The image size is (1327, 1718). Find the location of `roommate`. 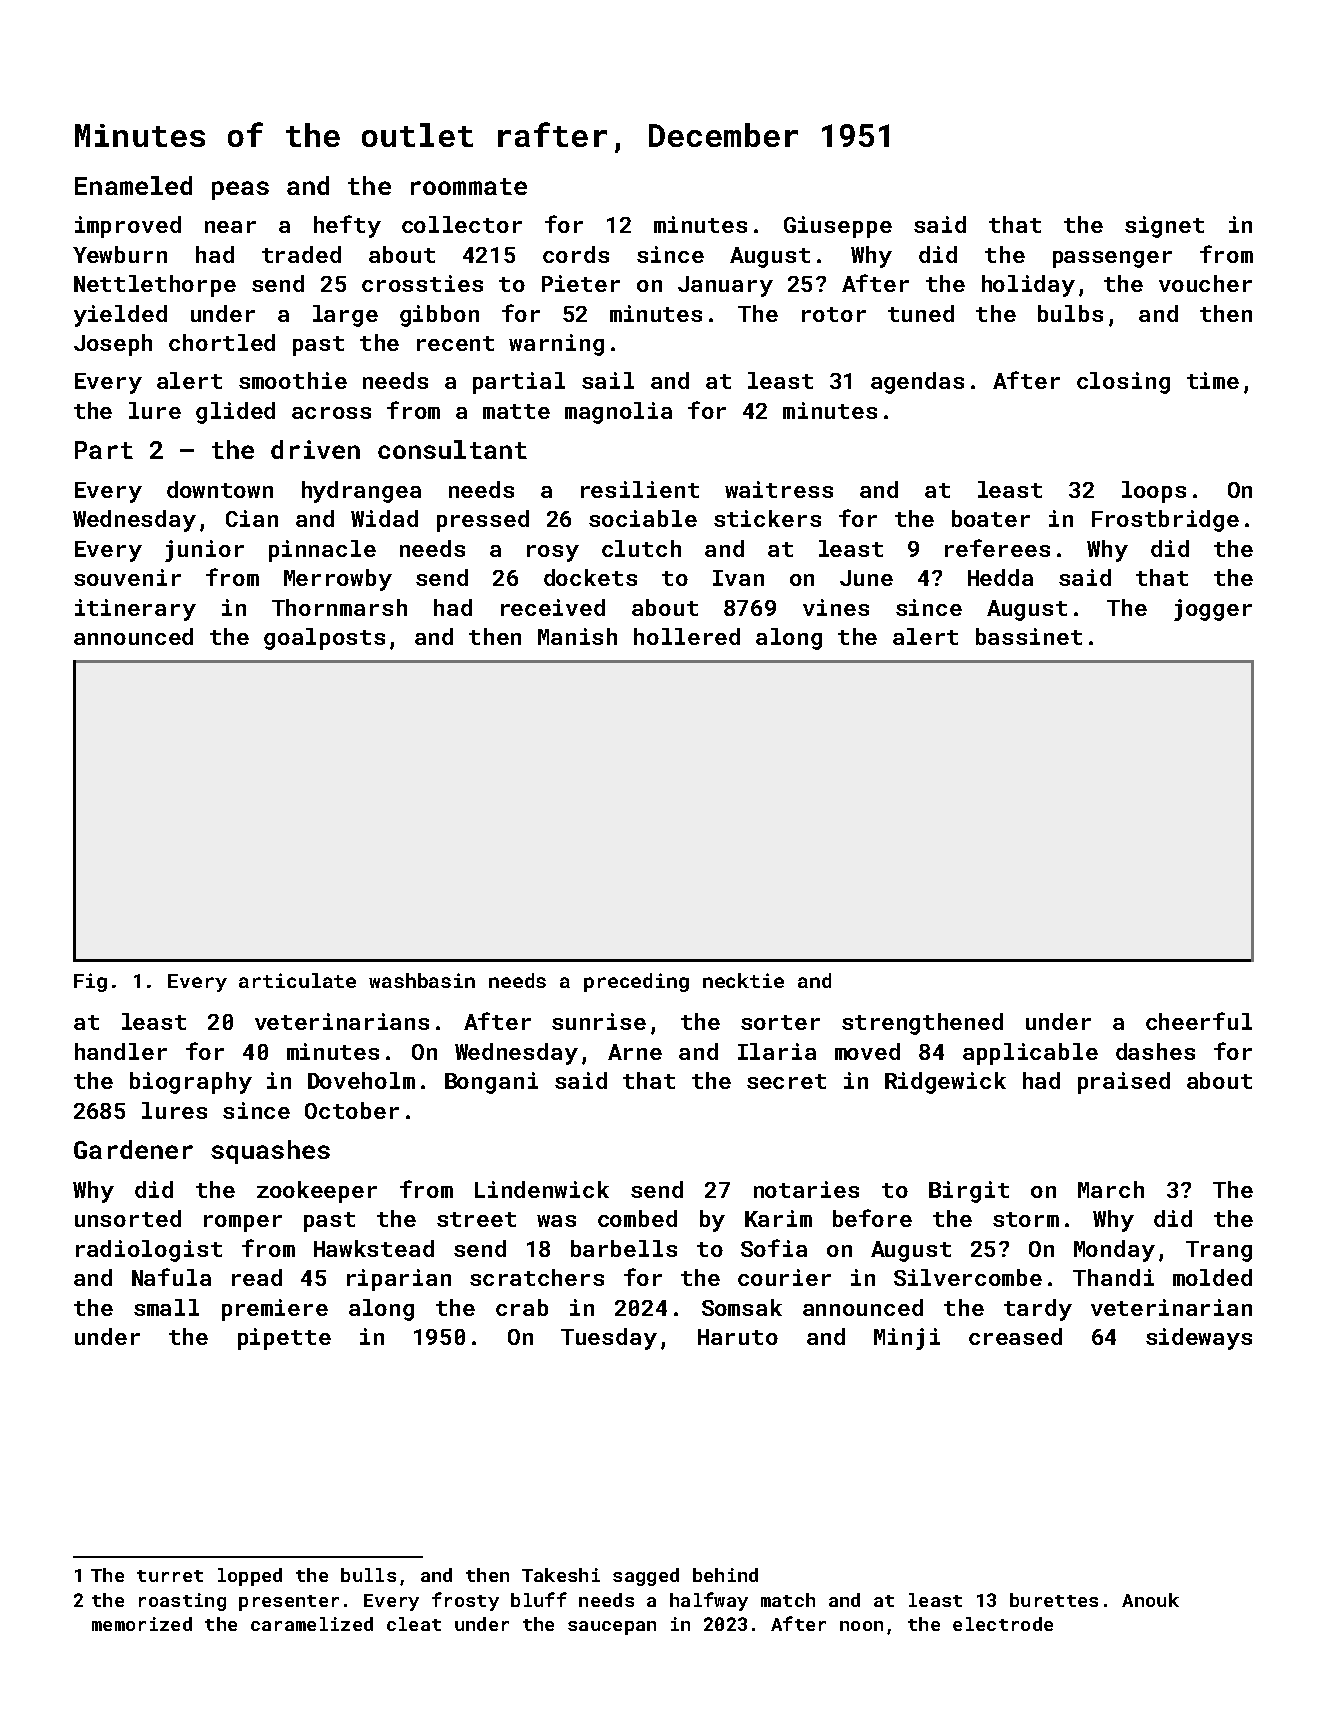

roommate is located at coordinates (469, 186).
